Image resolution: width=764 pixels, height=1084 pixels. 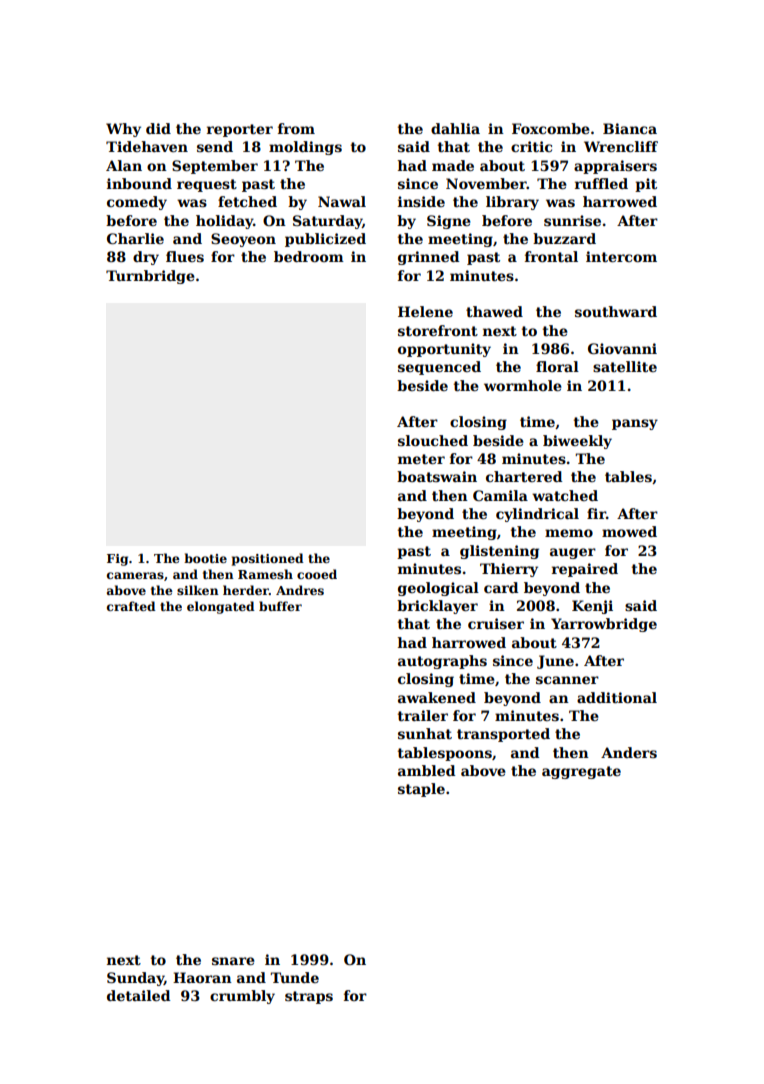 What do you see at coordinates (421, 790) in the screenshot?
I see `staple` at bounding box center [421, 790].
